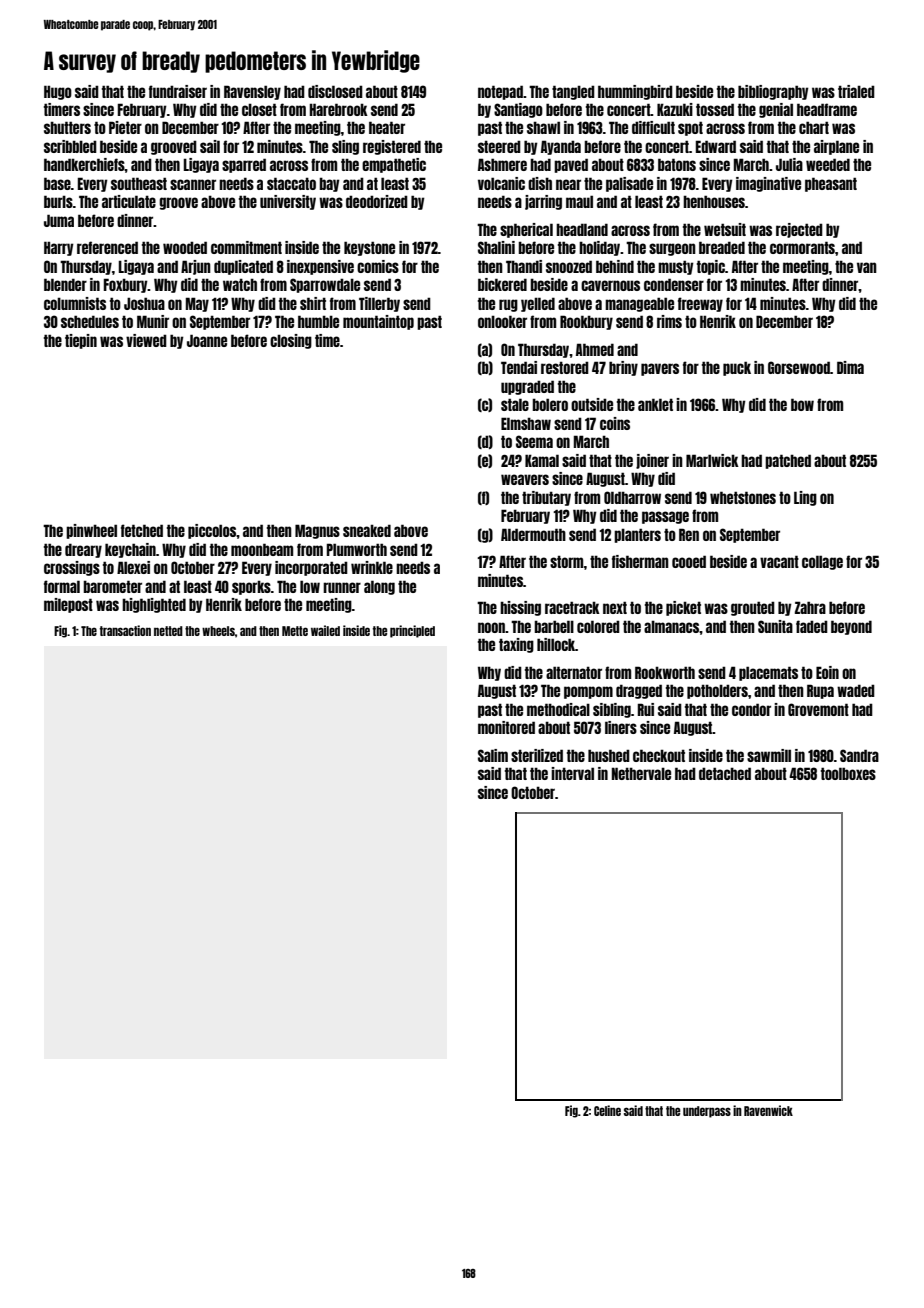 The width and height of the screenshot is (924, 1308). What do you see at coordinates (707, 1112) in the screenshot?
I see `underpass` at bounding box center [707, 1112].
